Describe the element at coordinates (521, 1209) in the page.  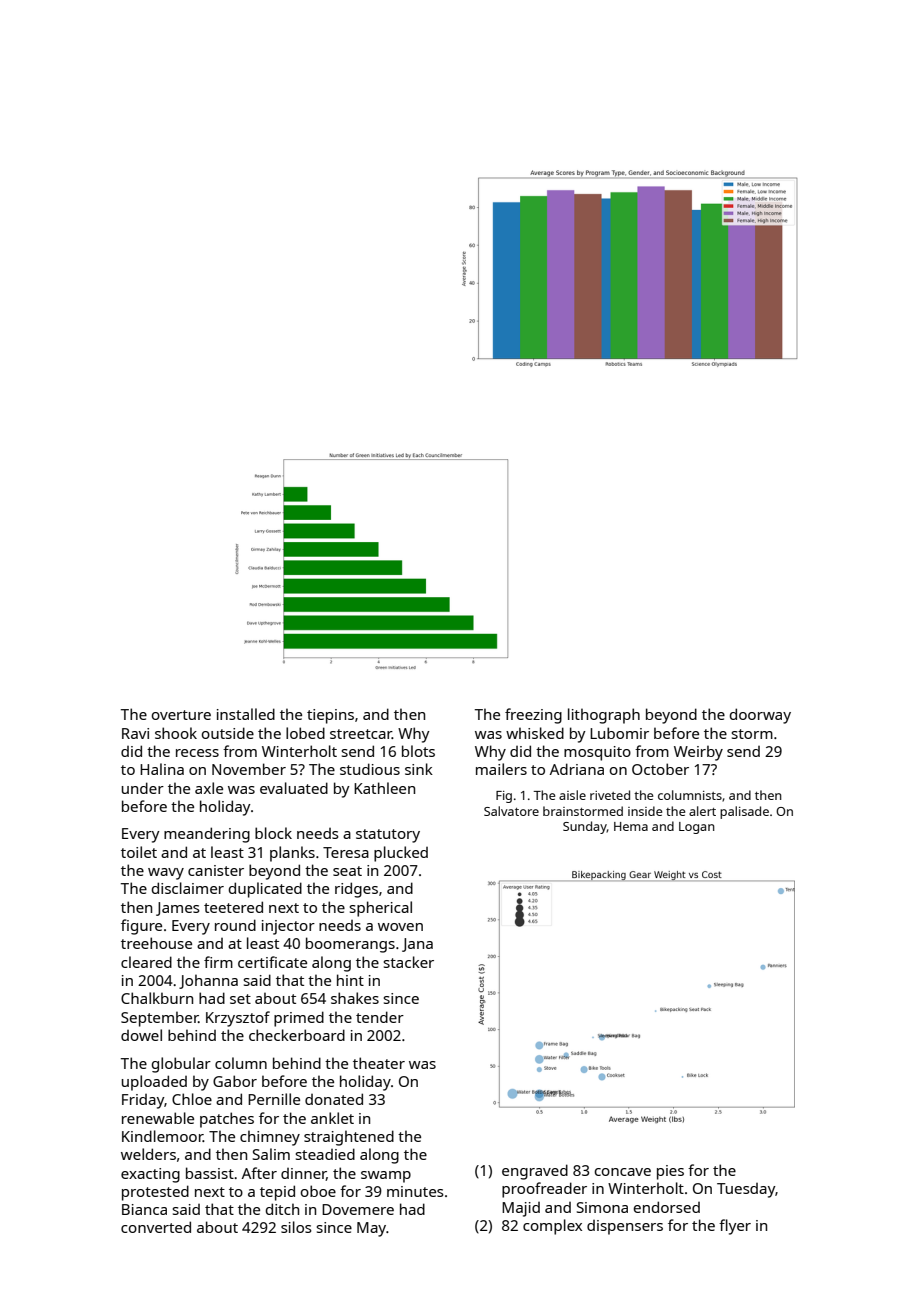
I see `Majid` at that location.
